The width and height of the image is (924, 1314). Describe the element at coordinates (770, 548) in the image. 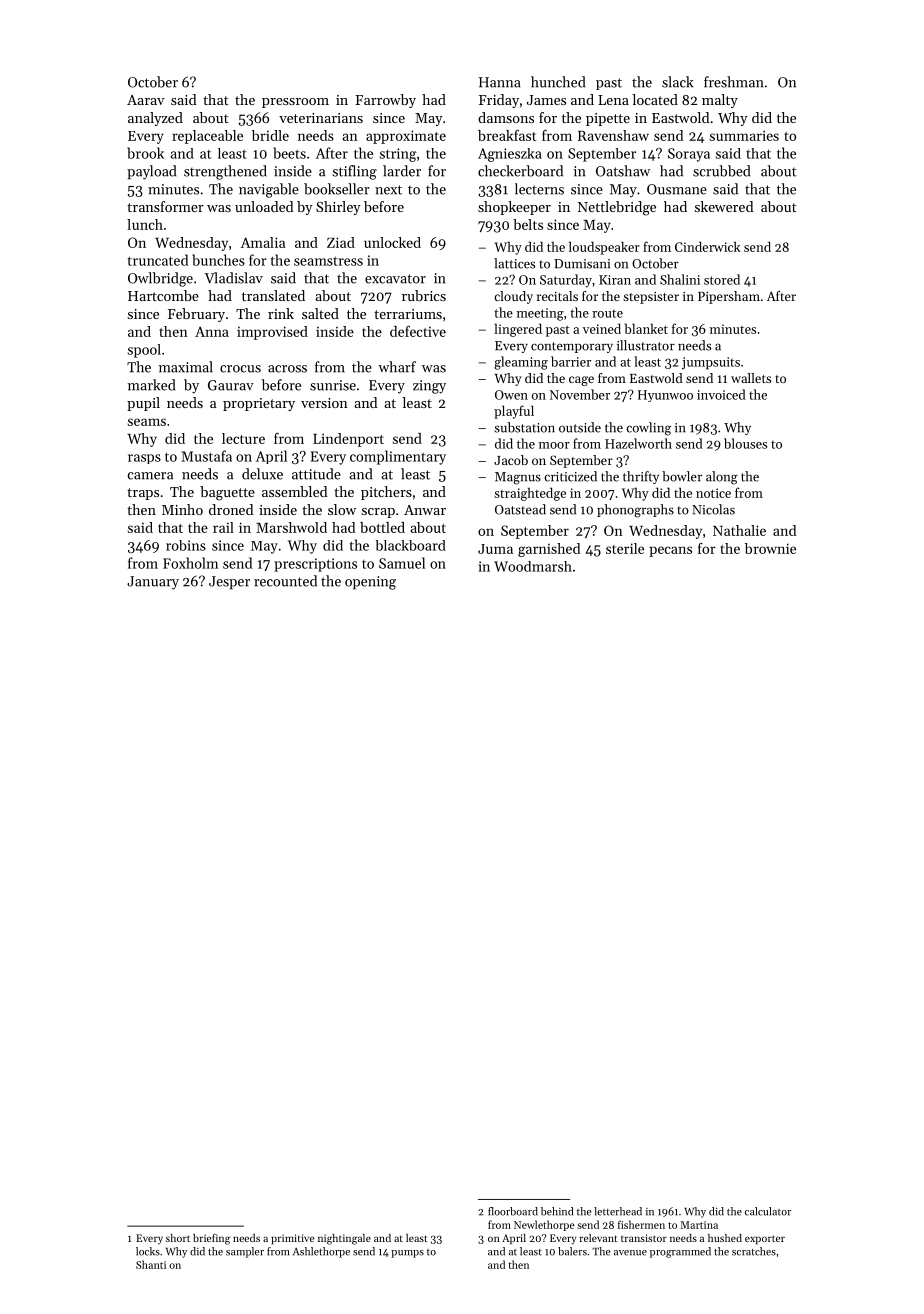

I see `brownie` at that location.
